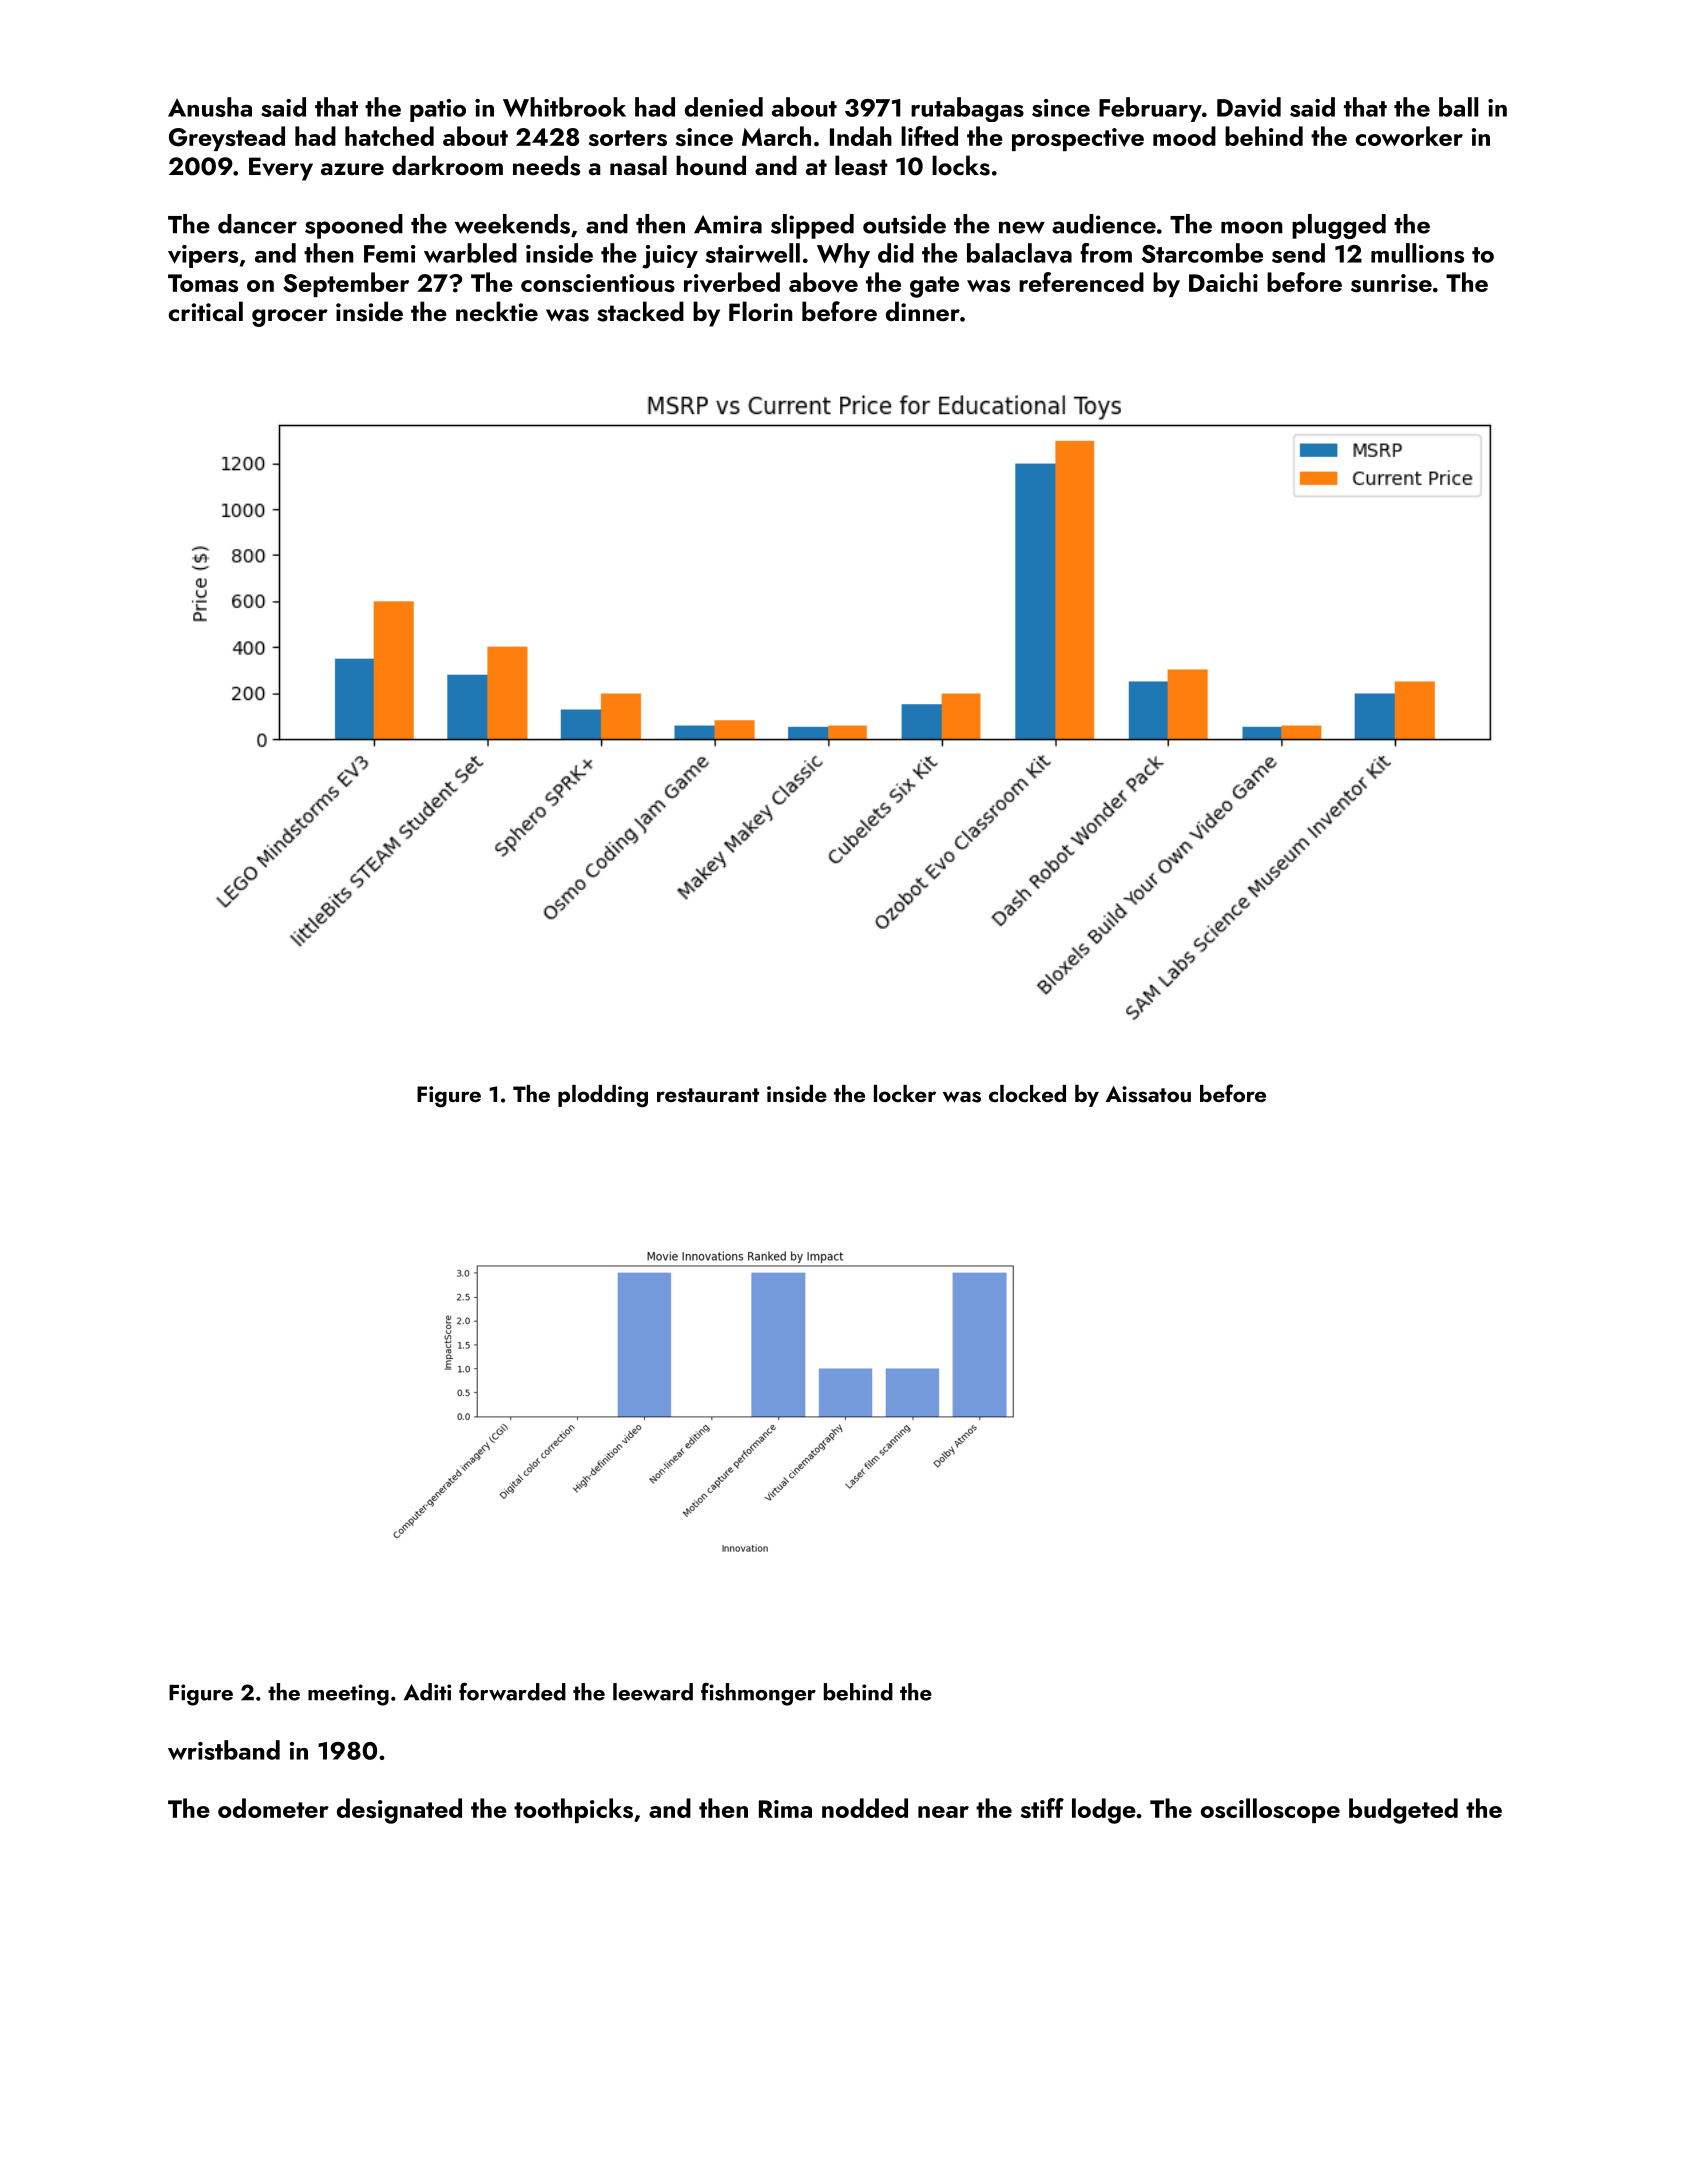 The height and width of the page is (2178, 1683). Describe the element at coordinates (1042, 1808) in the page. I see `stiff` at that location.
